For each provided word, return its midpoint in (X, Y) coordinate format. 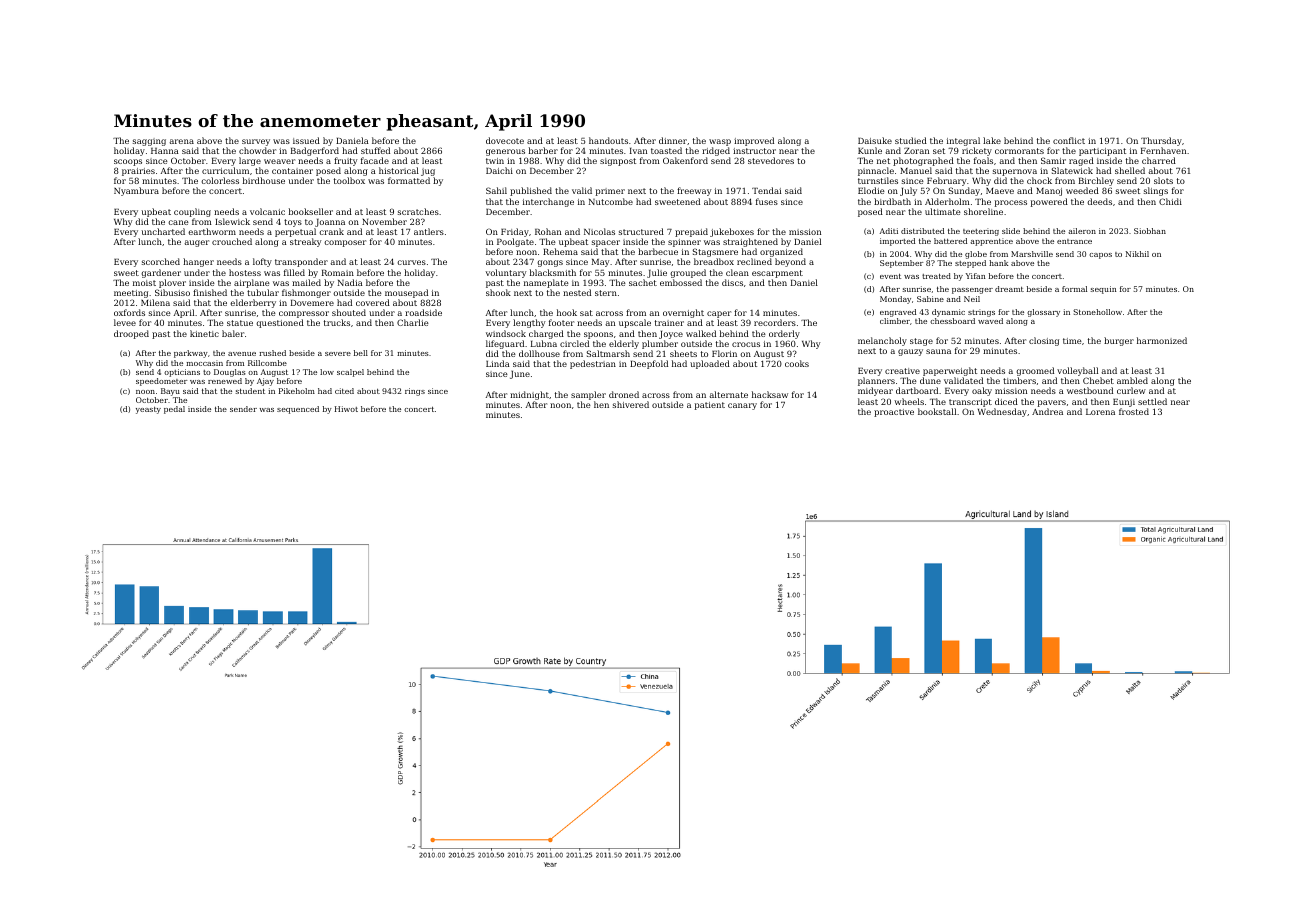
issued (306, 140)
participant (1102, 152)
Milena (155, 302)
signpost (618, 162)
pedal (174, 410)
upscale (635, 323)
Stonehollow (1097, 312)
